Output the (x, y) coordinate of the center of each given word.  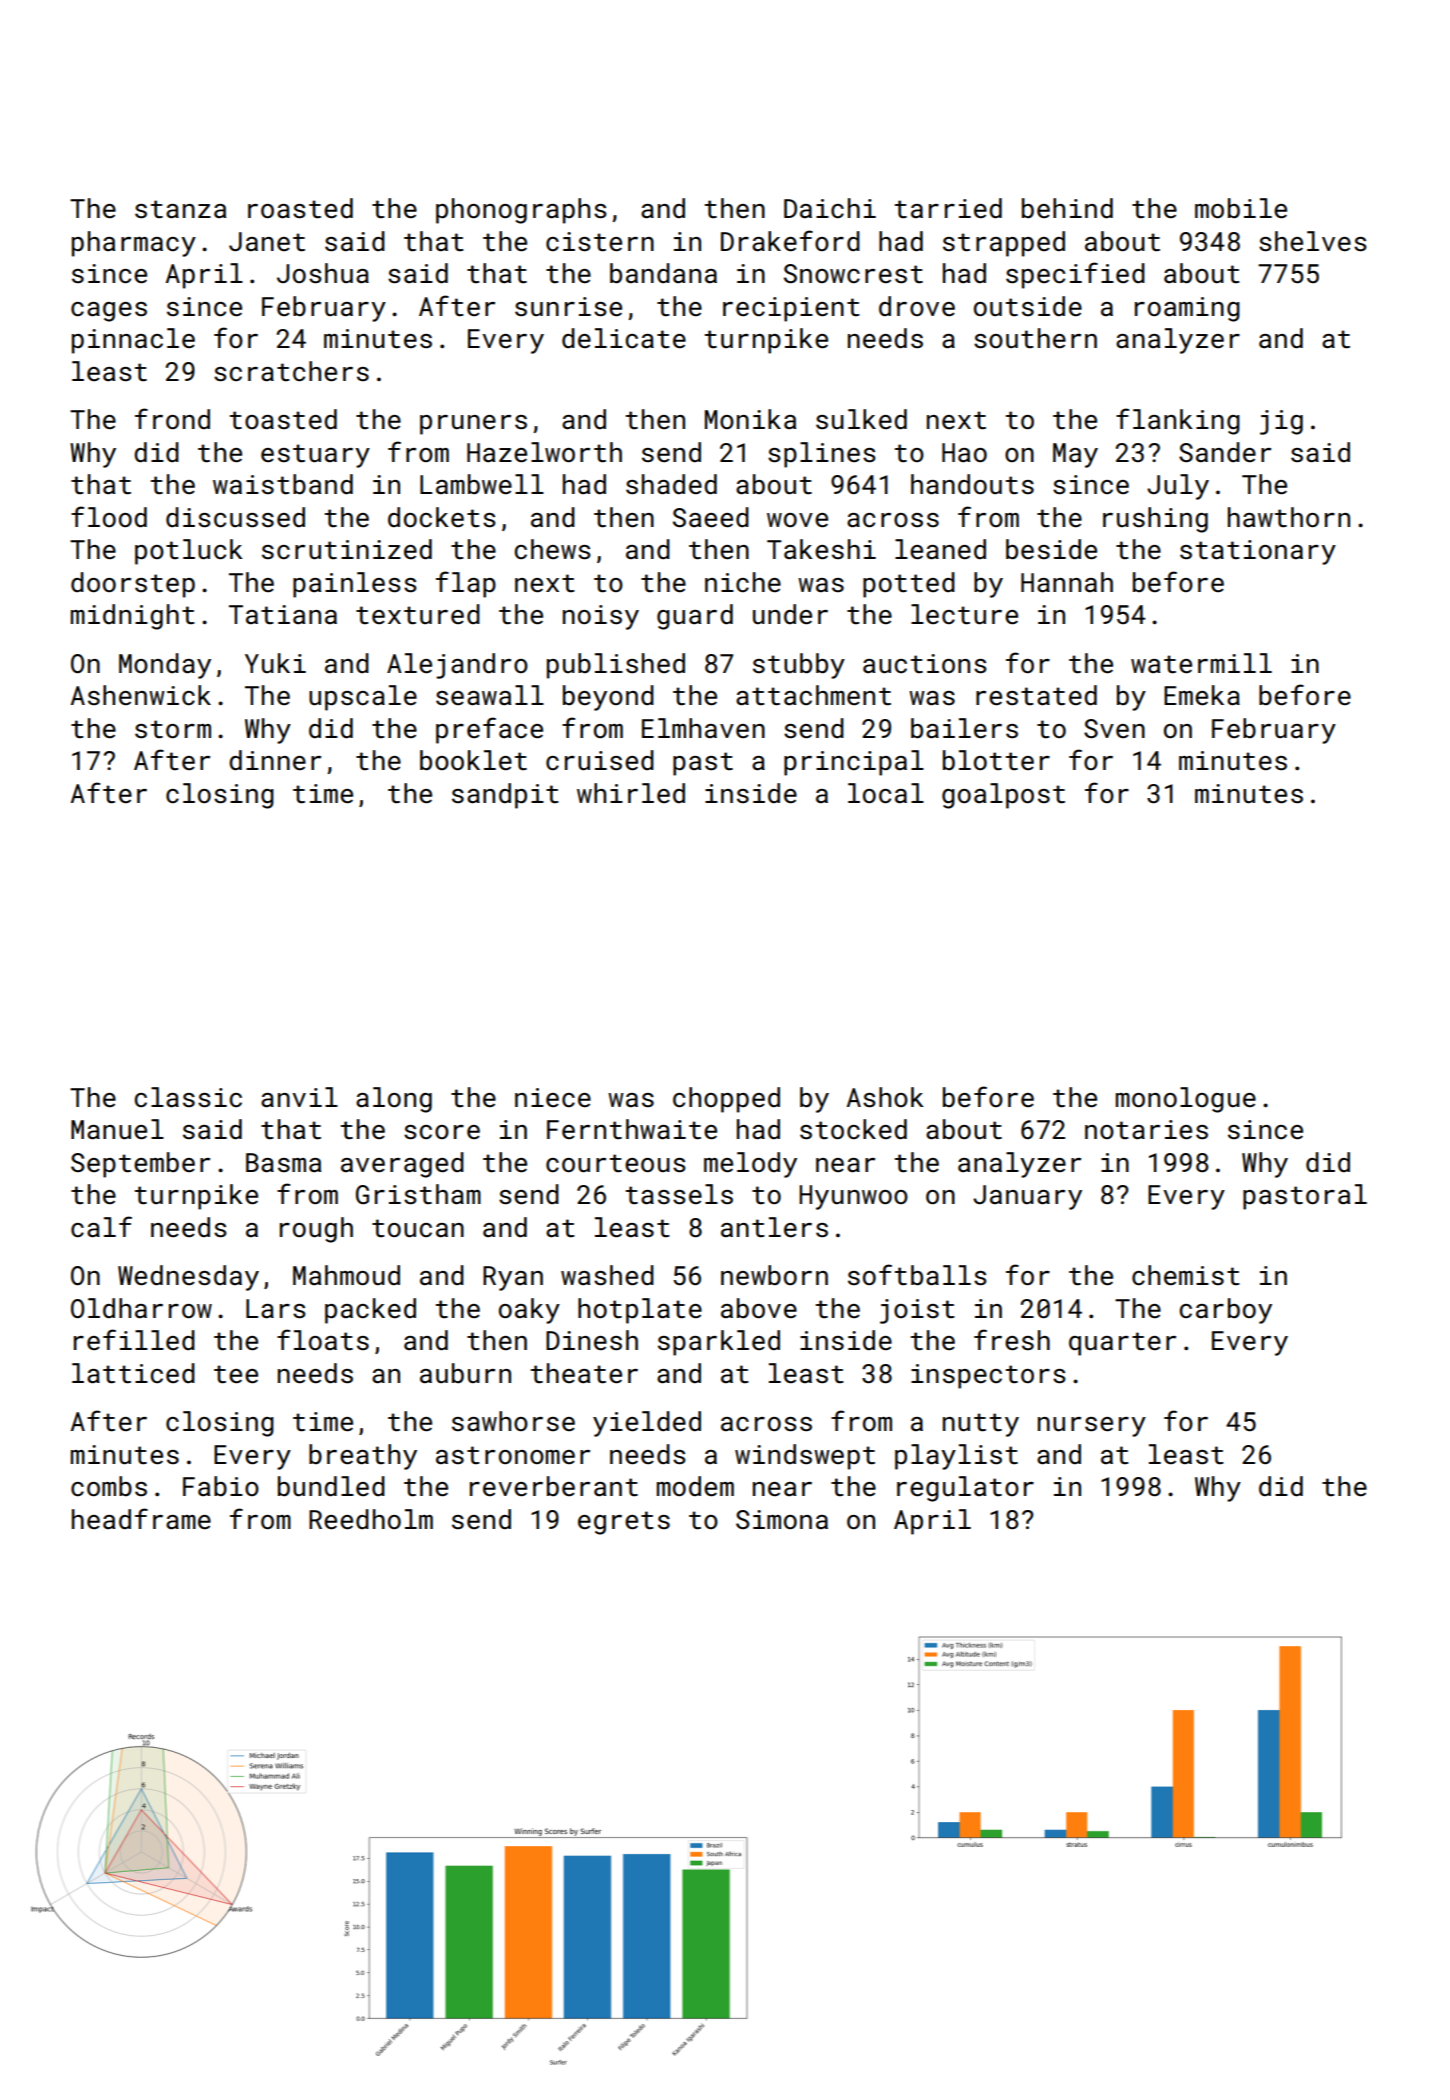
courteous (616, 1163)
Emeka (1202, 695)
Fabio (221, 1486)
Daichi (830, 208)
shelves (1313, 241)
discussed (235, 517)
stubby (799, 666)
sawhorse (513, 1421)
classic (188, 1097)
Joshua (323, 273)
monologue (1186, 1100)
